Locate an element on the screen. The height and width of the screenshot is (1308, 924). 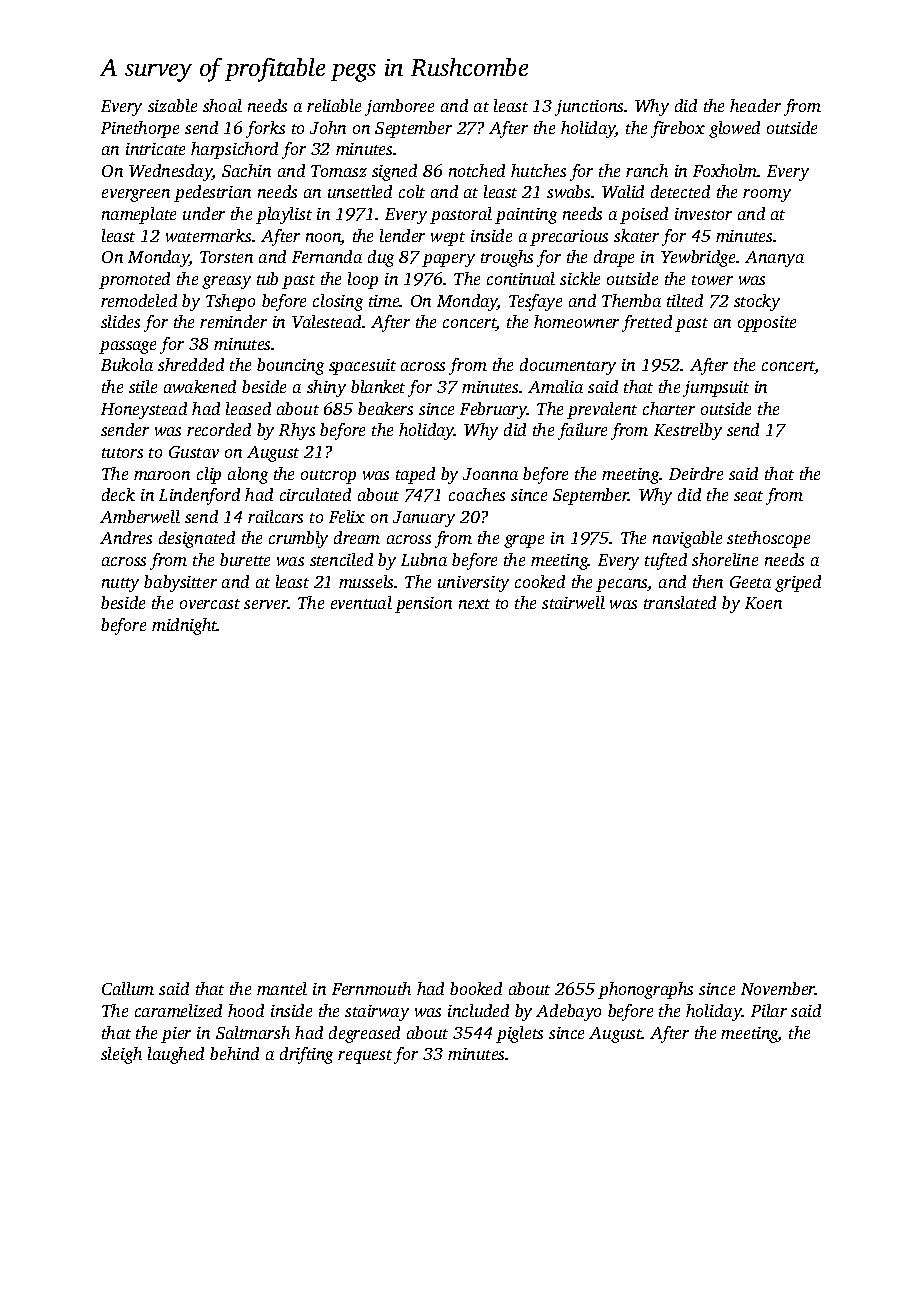
papery is located at coordinates (448, 260).
